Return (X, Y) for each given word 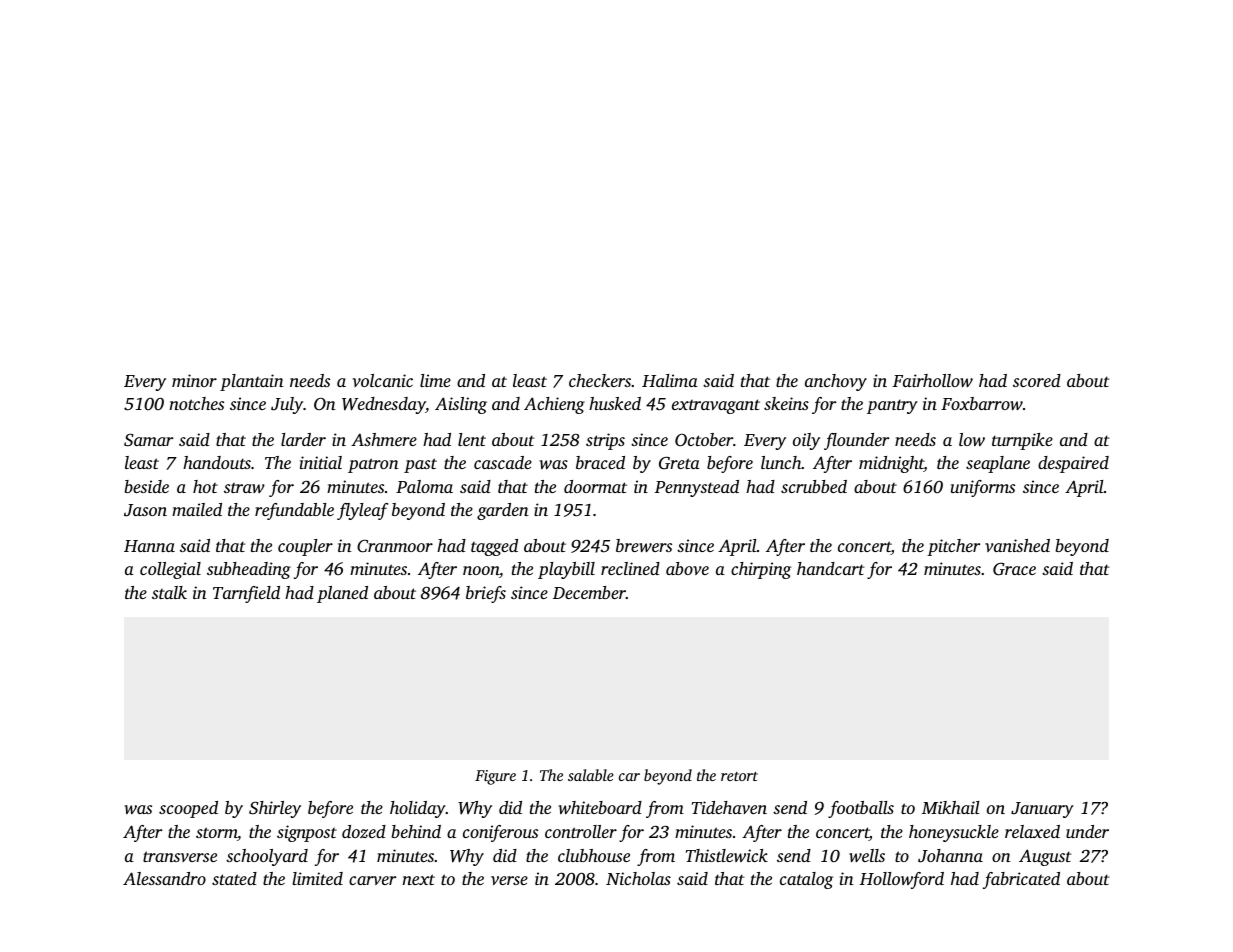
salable (591, 775)
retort (739, 776)
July (287, 405)
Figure (495, 777)
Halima (670, 380)
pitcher (953, 547)
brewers (644, 545)
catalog (806, 880)
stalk (169, 592)
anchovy (836, 382)
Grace (1014, 569)
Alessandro (164, 878)
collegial (170, 570)
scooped (188, 809)
